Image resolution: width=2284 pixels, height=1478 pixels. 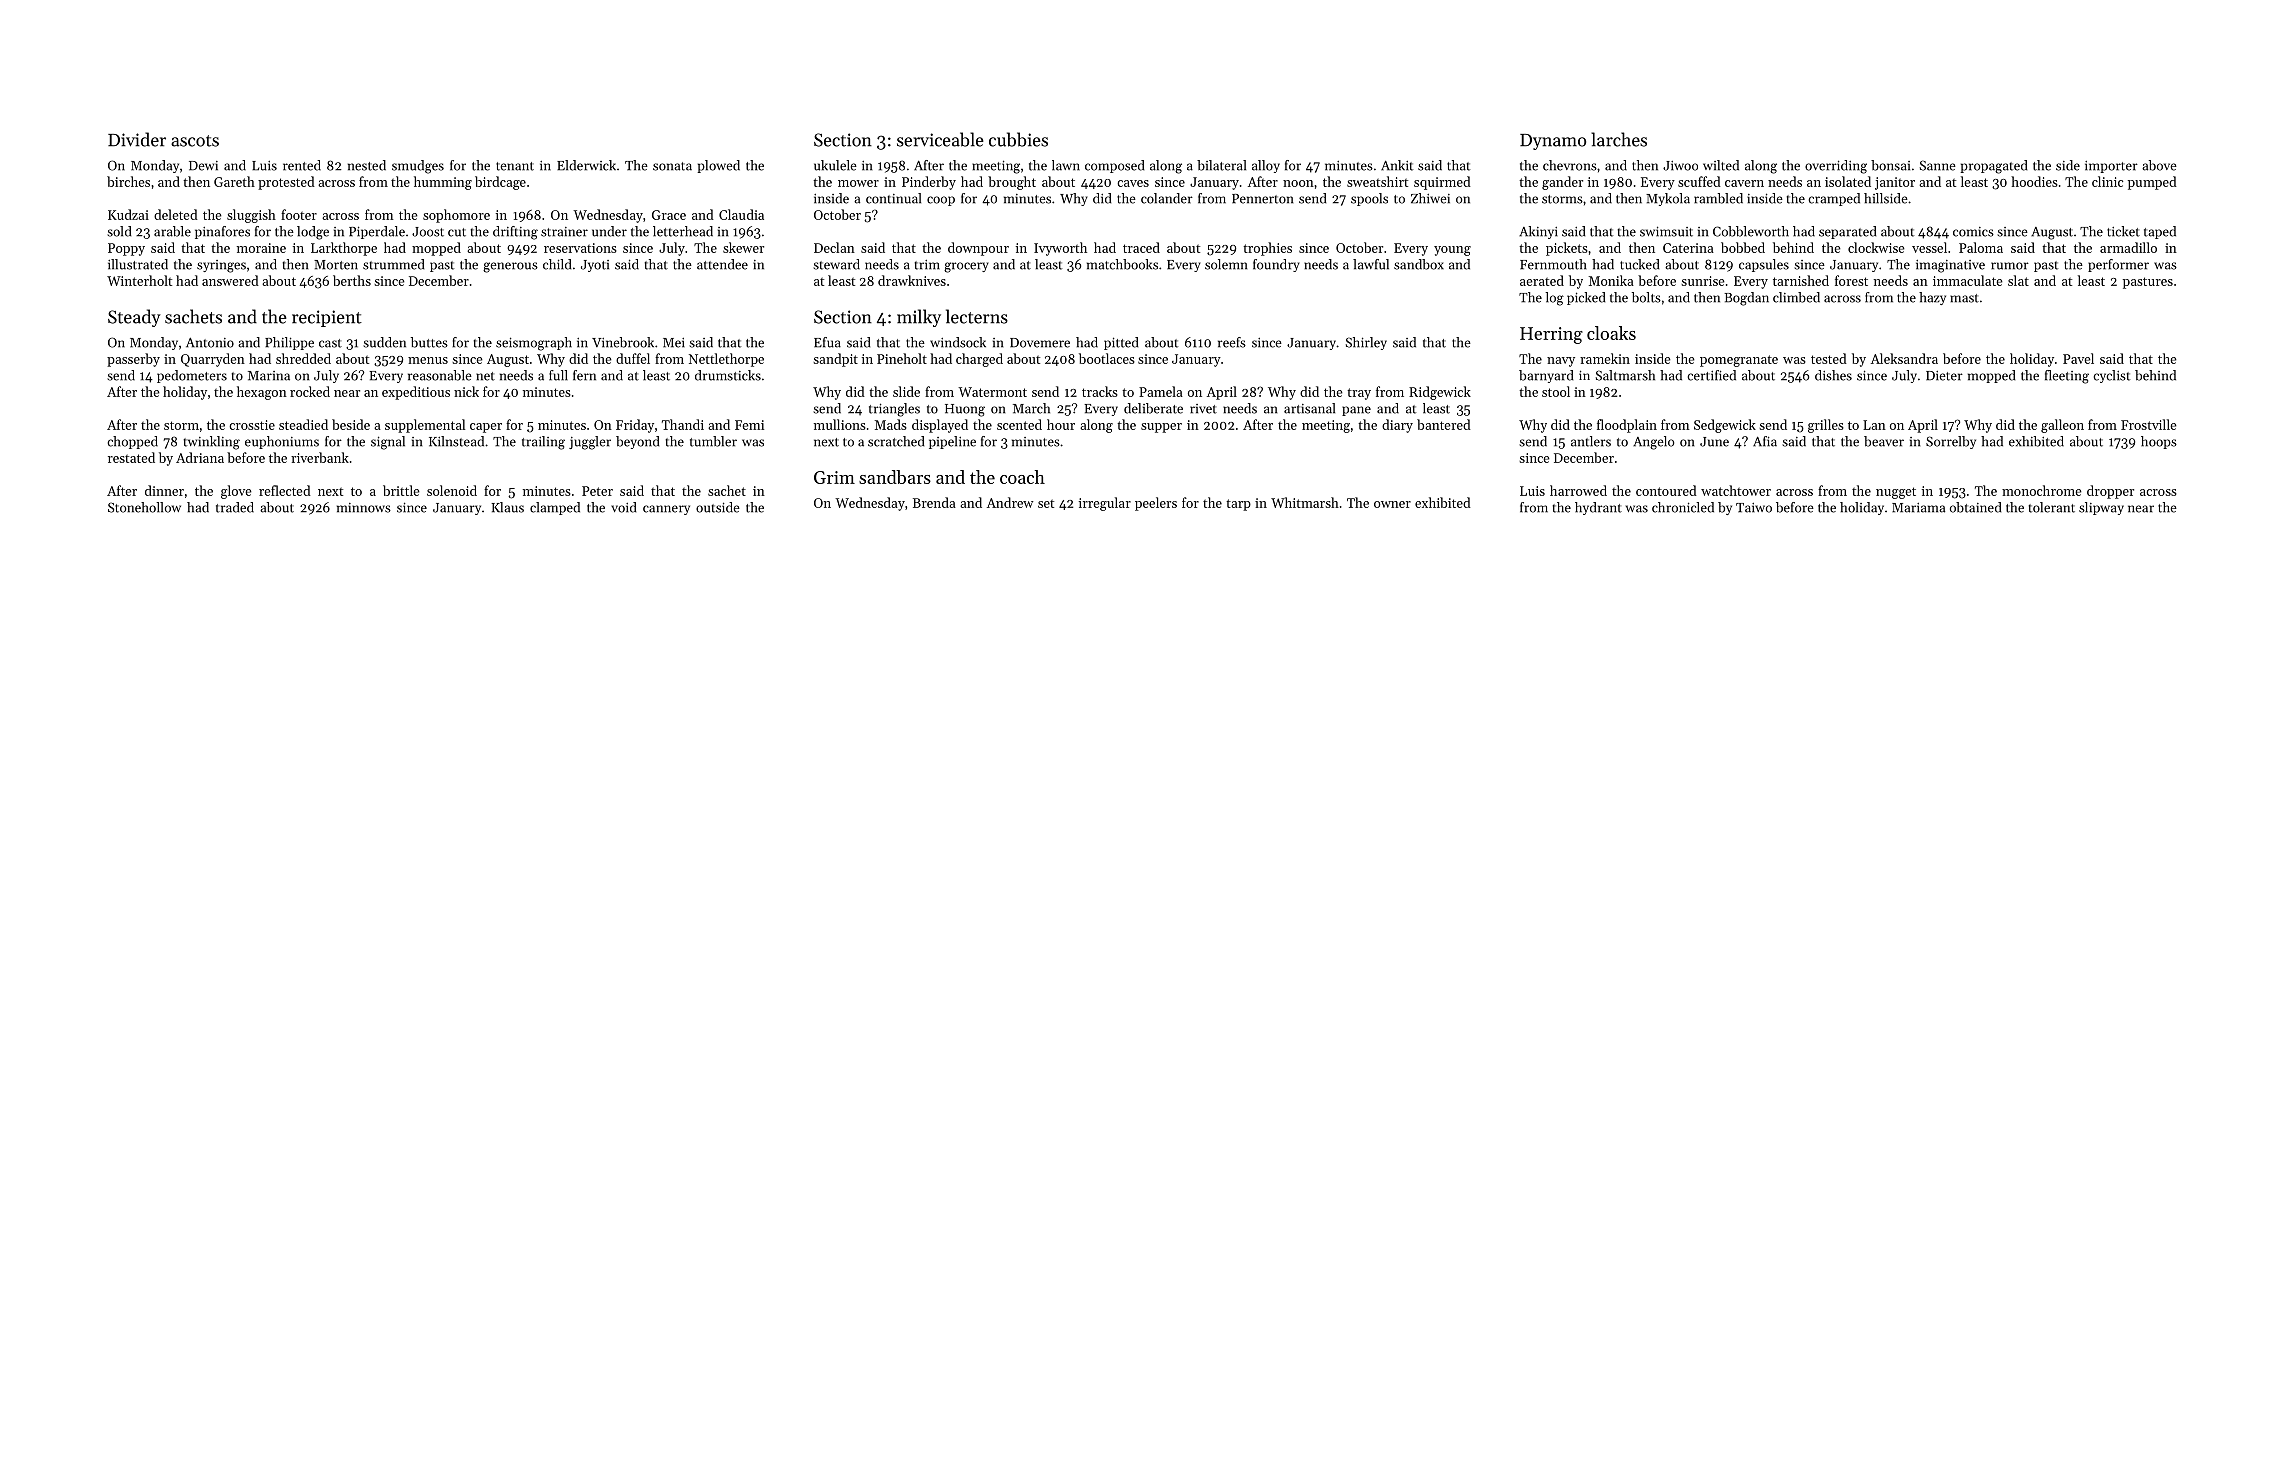 What do you see at coordinates (195, 141) in the document?
I see `ascots` at bounding box center [195, 141].
